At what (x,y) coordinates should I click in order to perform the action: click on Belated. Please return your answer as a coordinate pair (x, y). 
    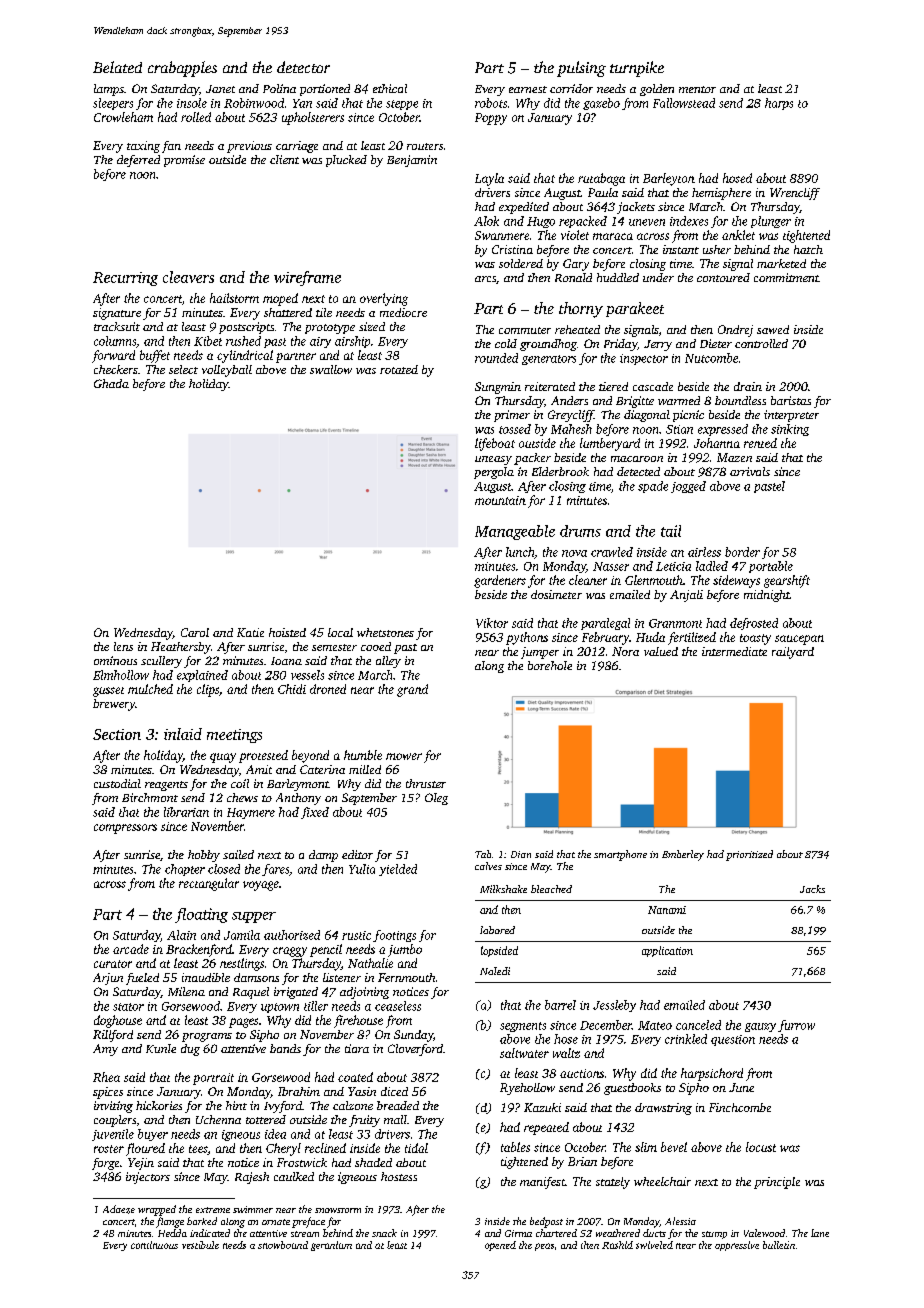
    Looking at the image, I should click on (117, 67).
